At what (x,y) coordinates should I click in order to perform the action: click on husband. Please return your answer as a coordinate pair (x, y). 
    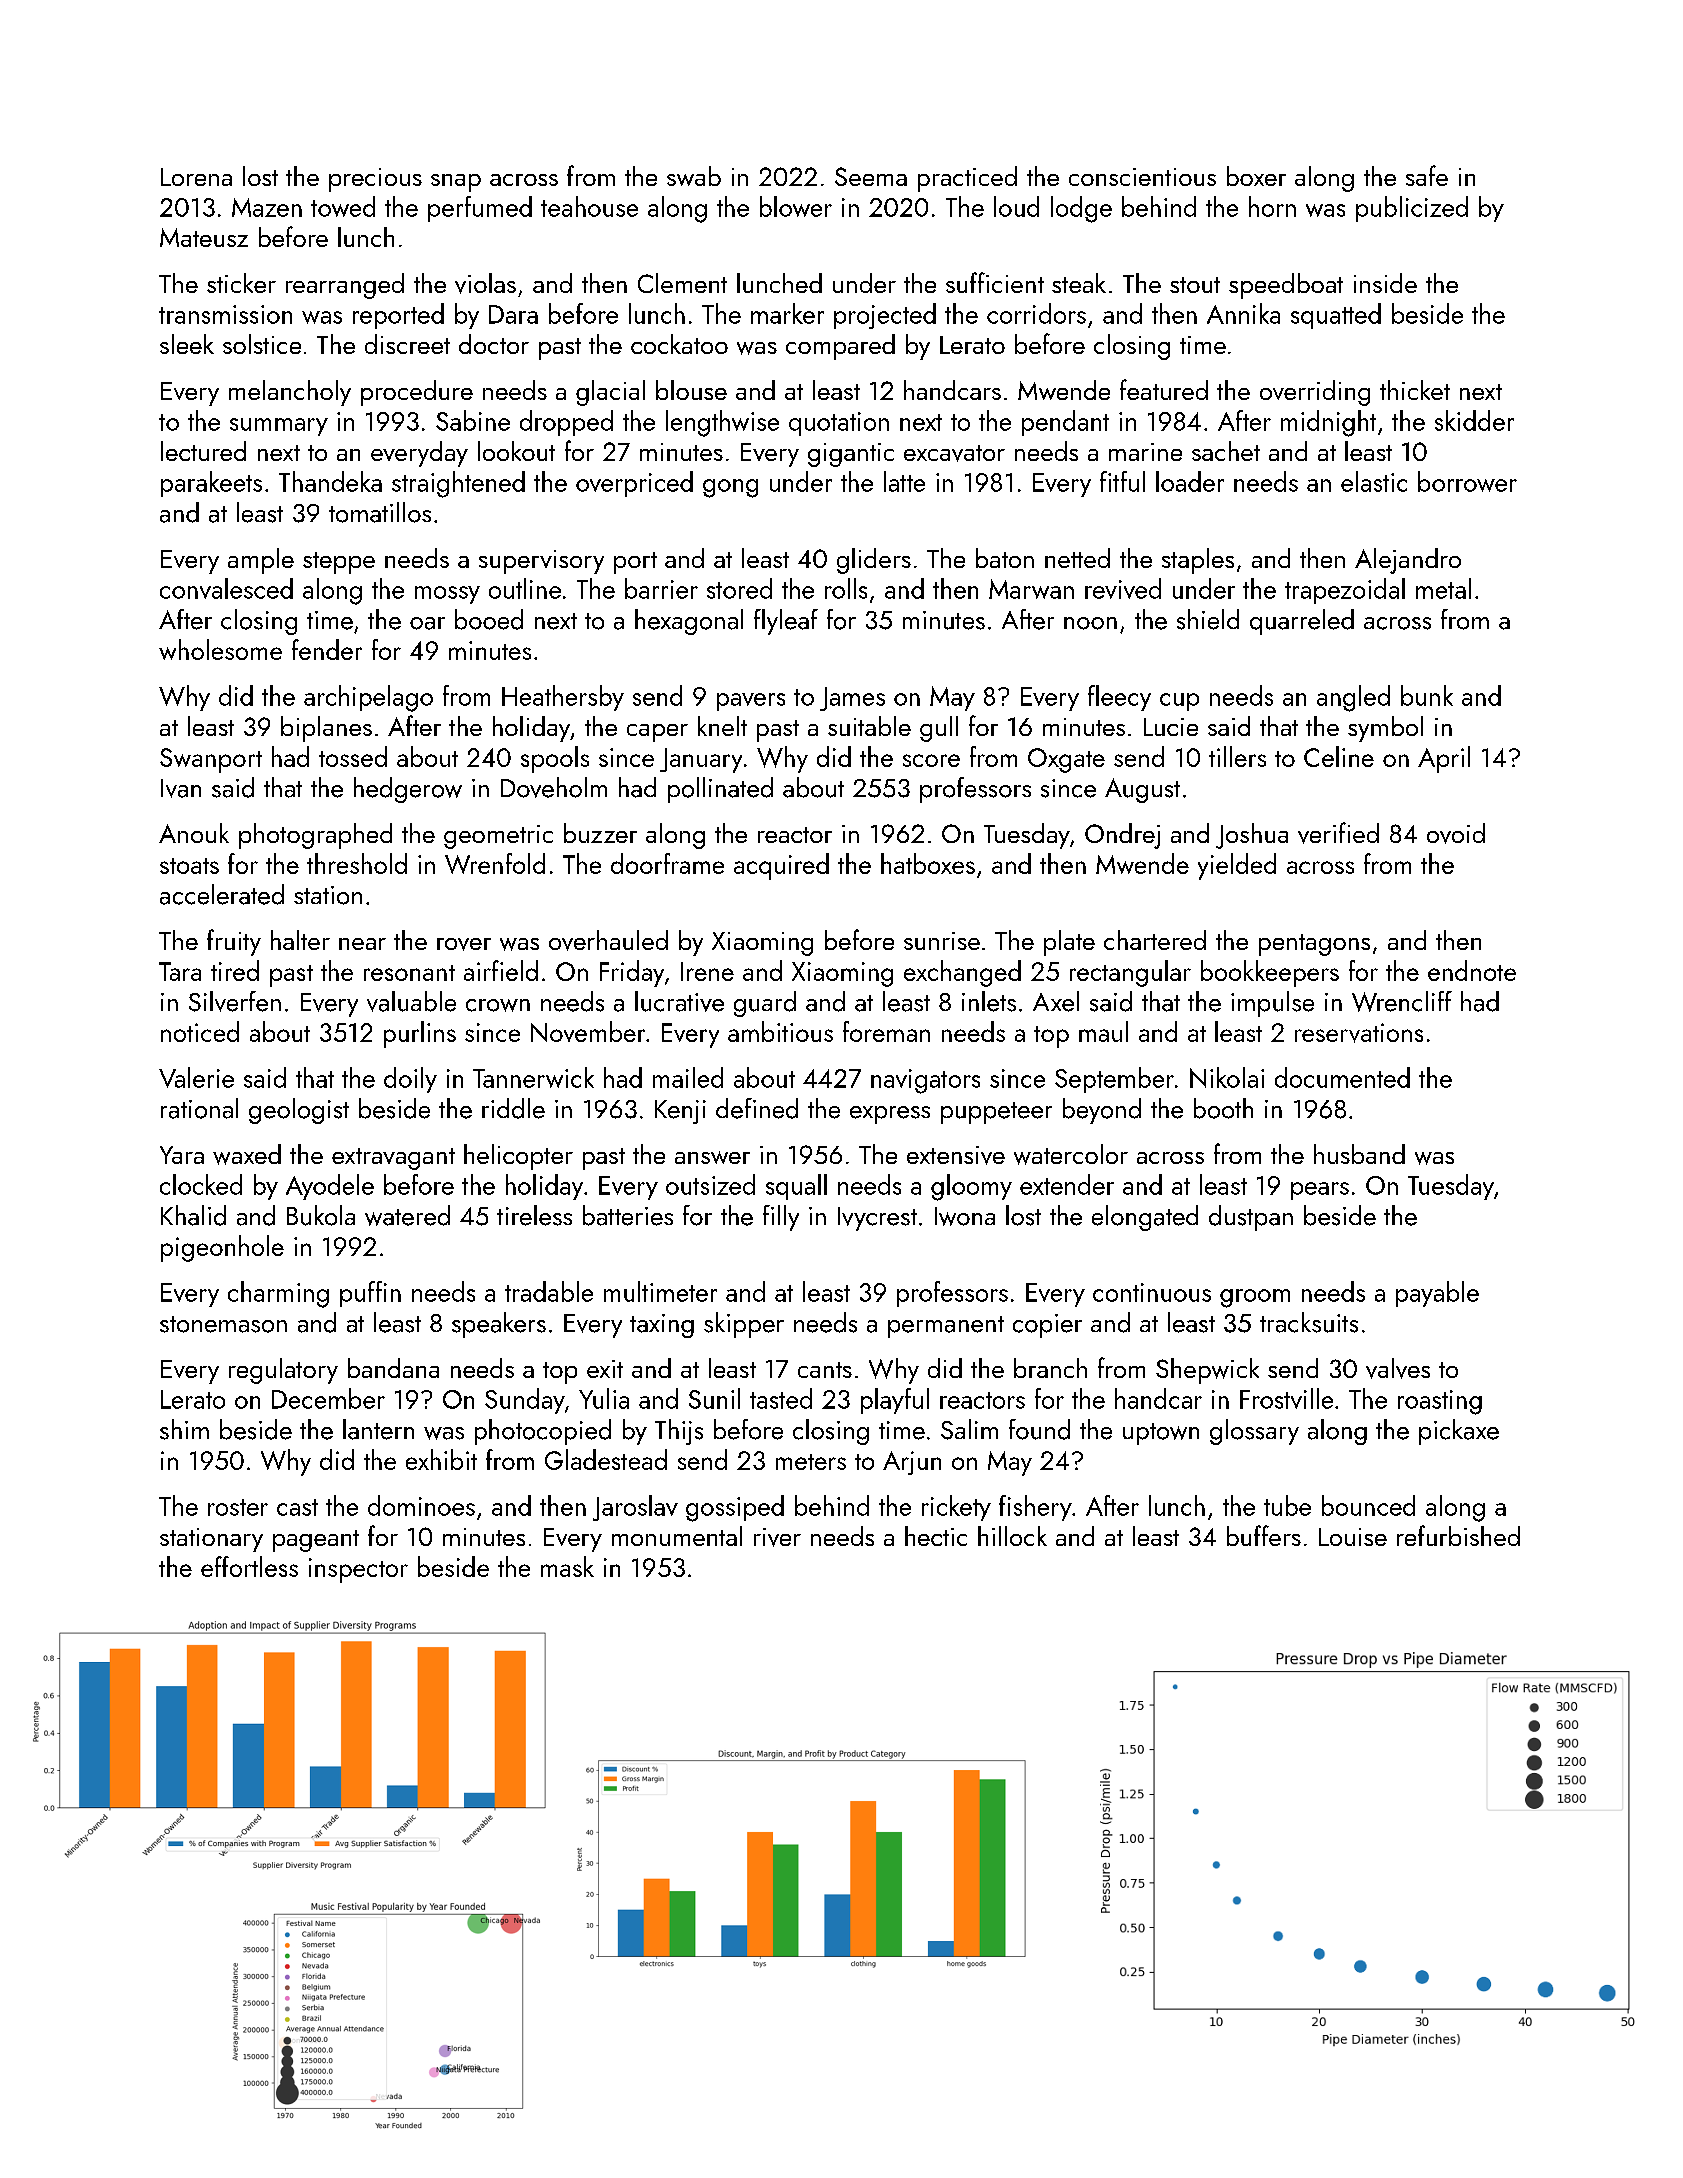
    Looking at the image, I should click on (1359, 1154).
